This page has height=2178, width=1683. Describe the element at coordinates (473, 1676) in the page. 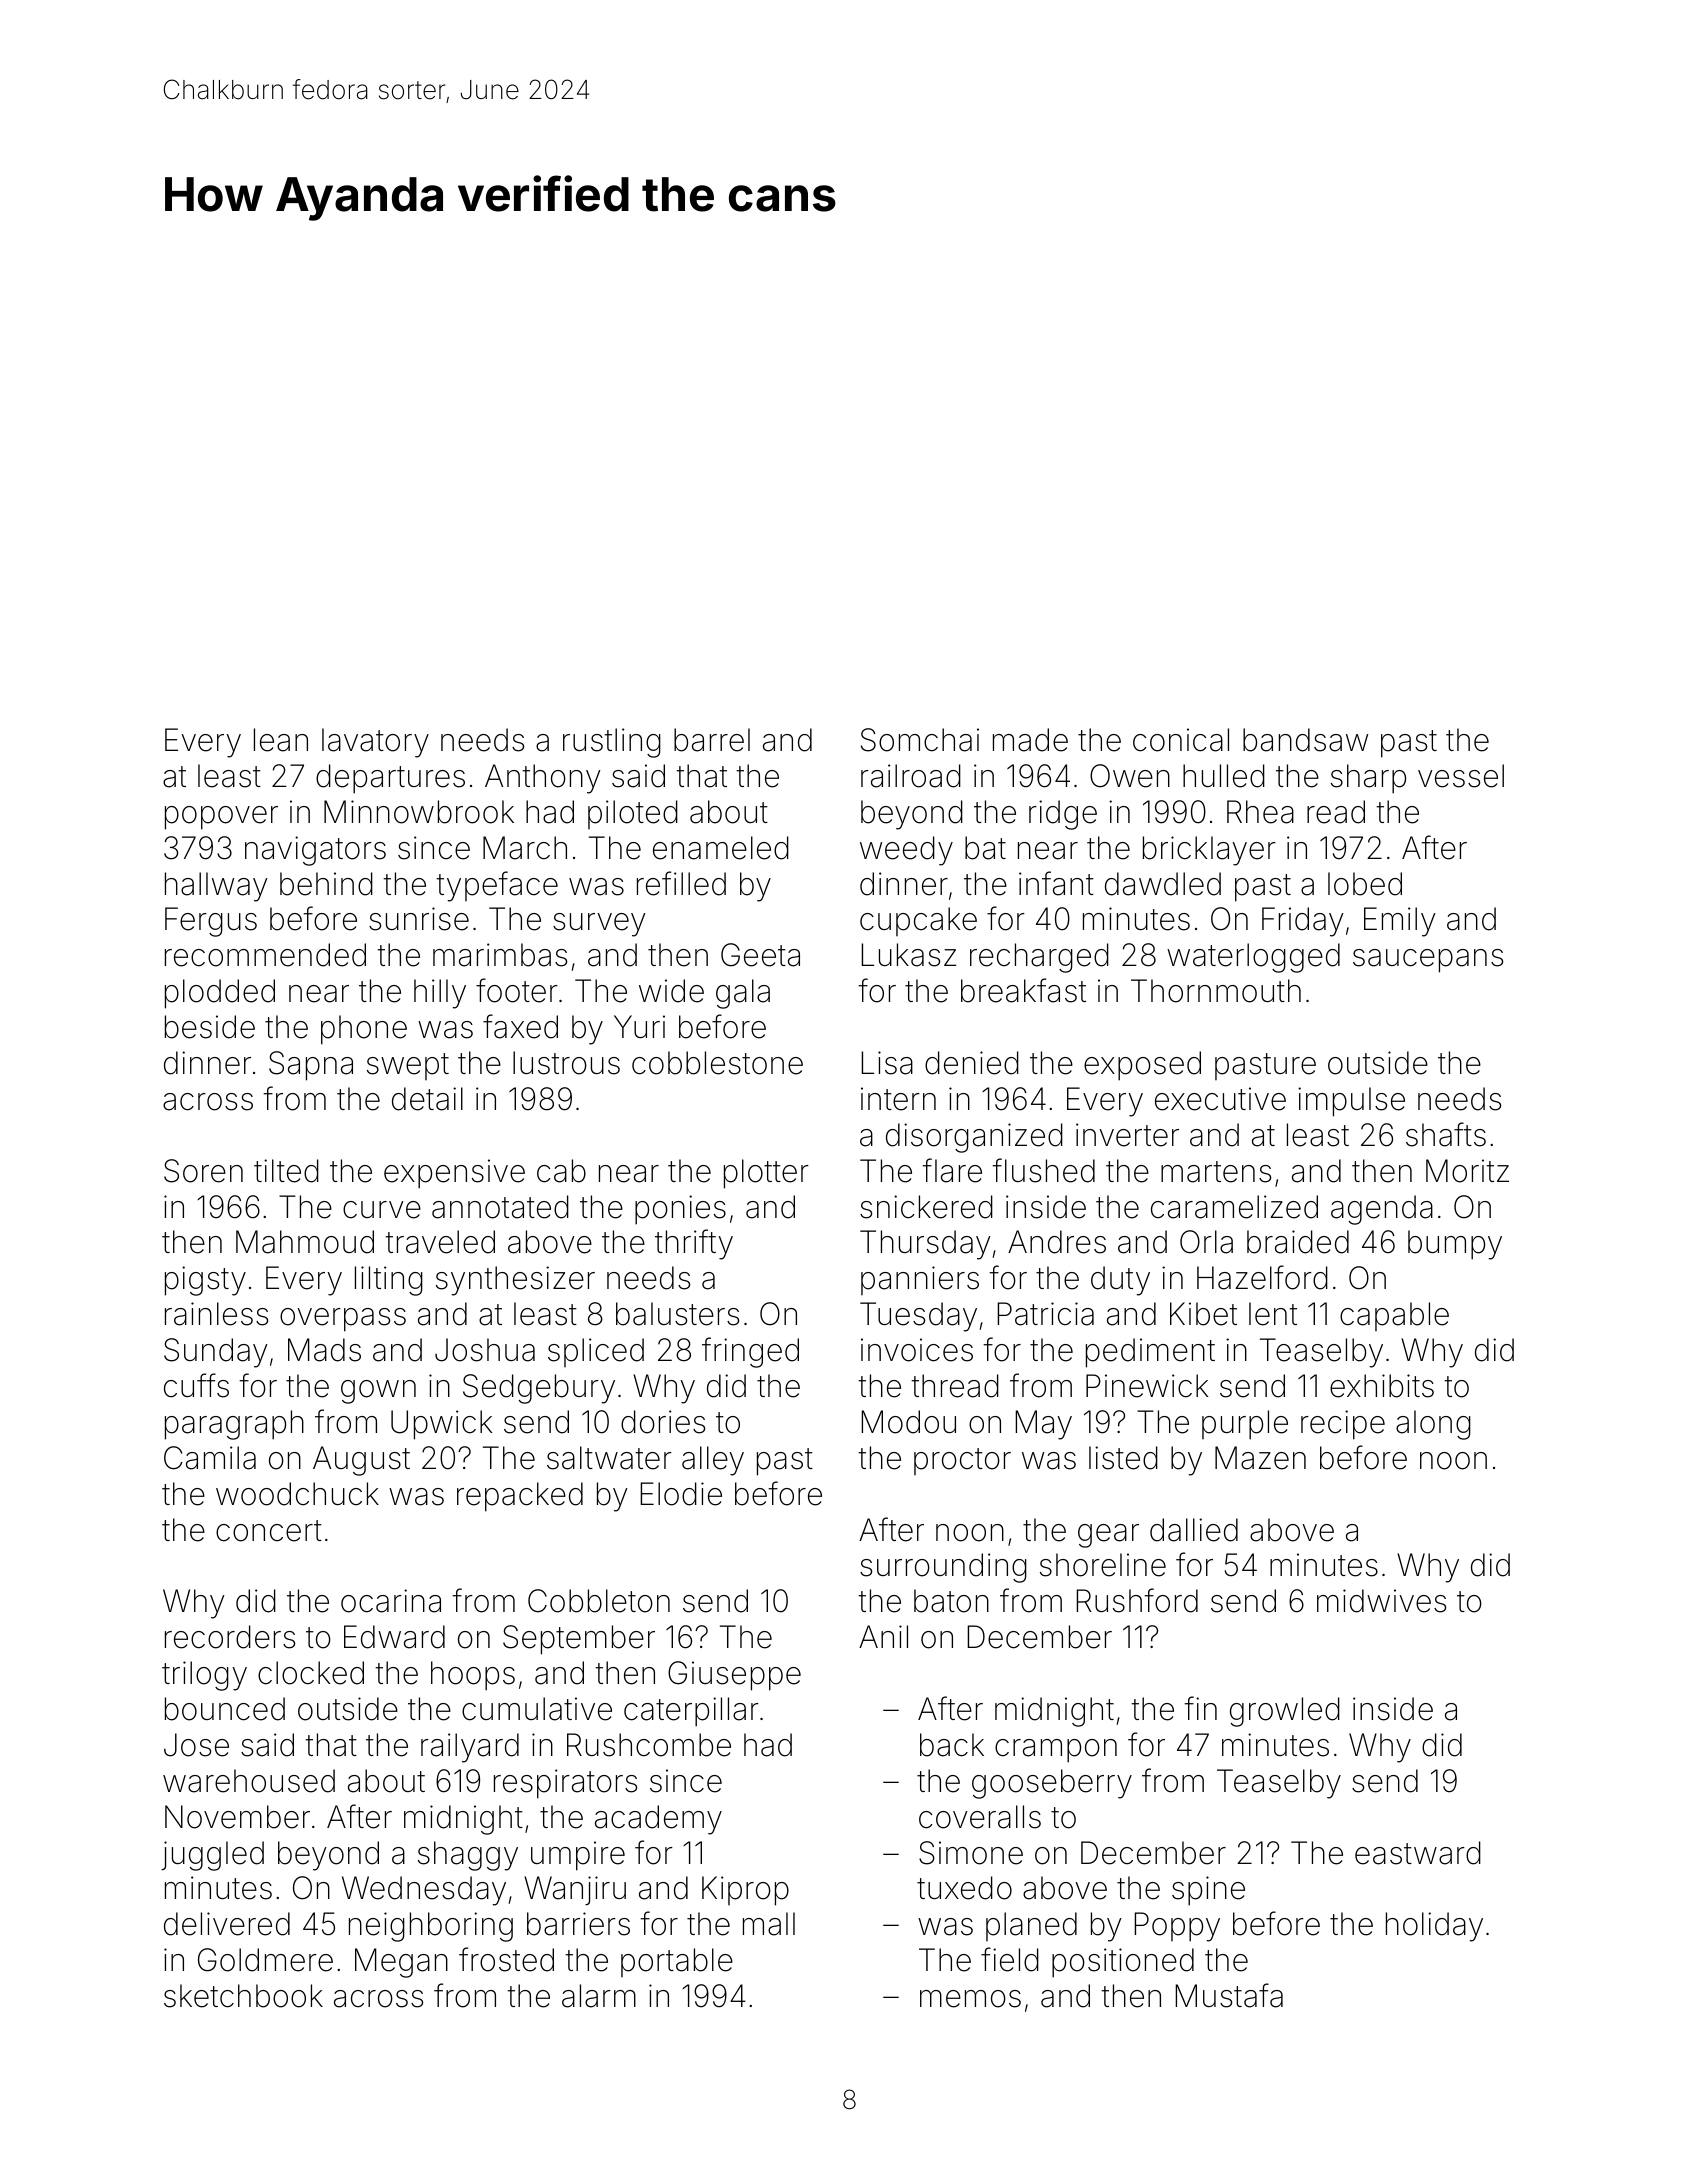

I see `hoops` at that location.
